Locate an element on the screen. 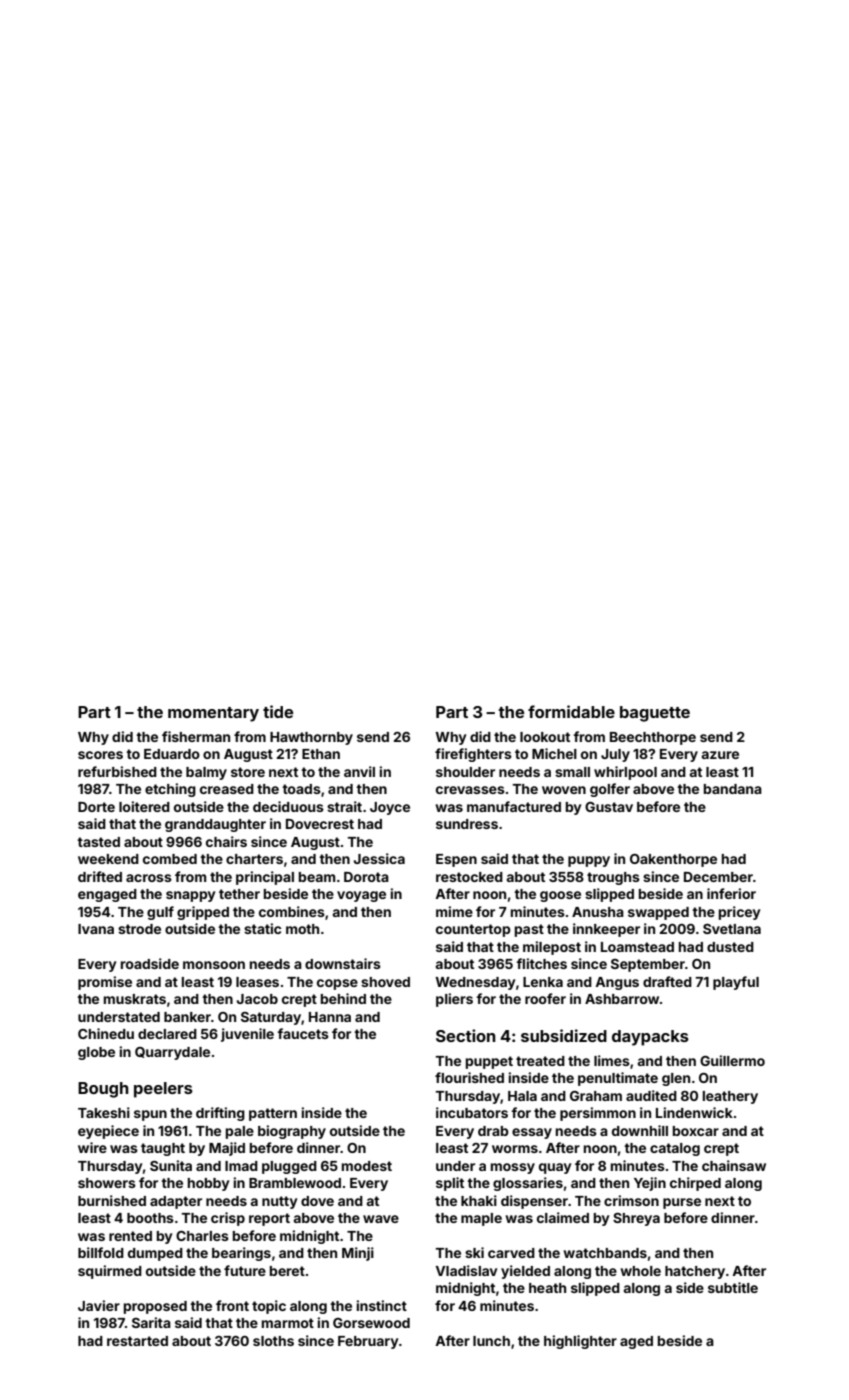 The height and width of the screenshot is (1400, 849). azure is located at coordinates (720, 755).
